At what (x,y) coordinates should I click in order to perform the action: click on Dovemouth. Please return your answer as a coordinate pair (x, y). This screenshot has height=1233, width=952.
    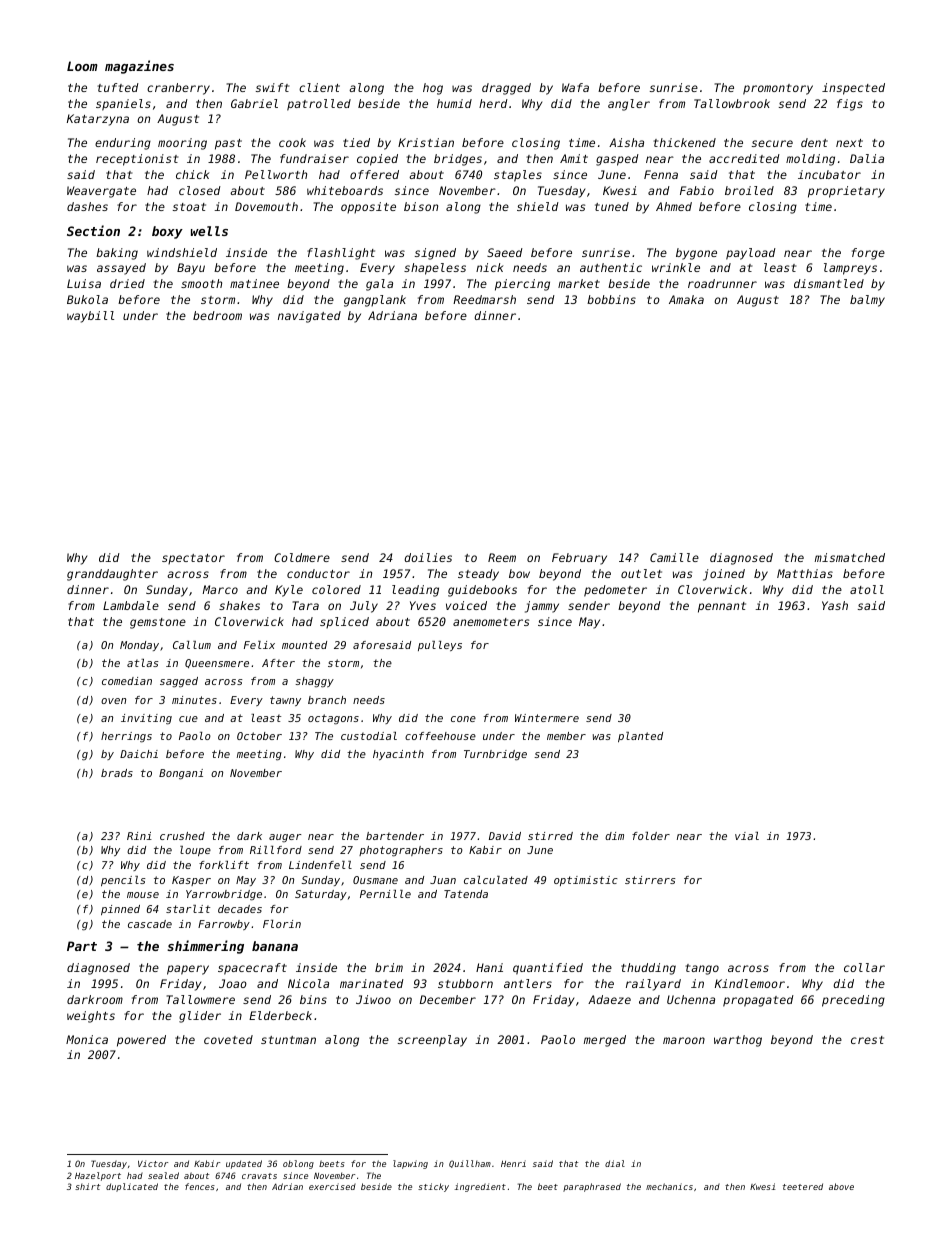
    Looking at the image, I should click on (266, 206).
